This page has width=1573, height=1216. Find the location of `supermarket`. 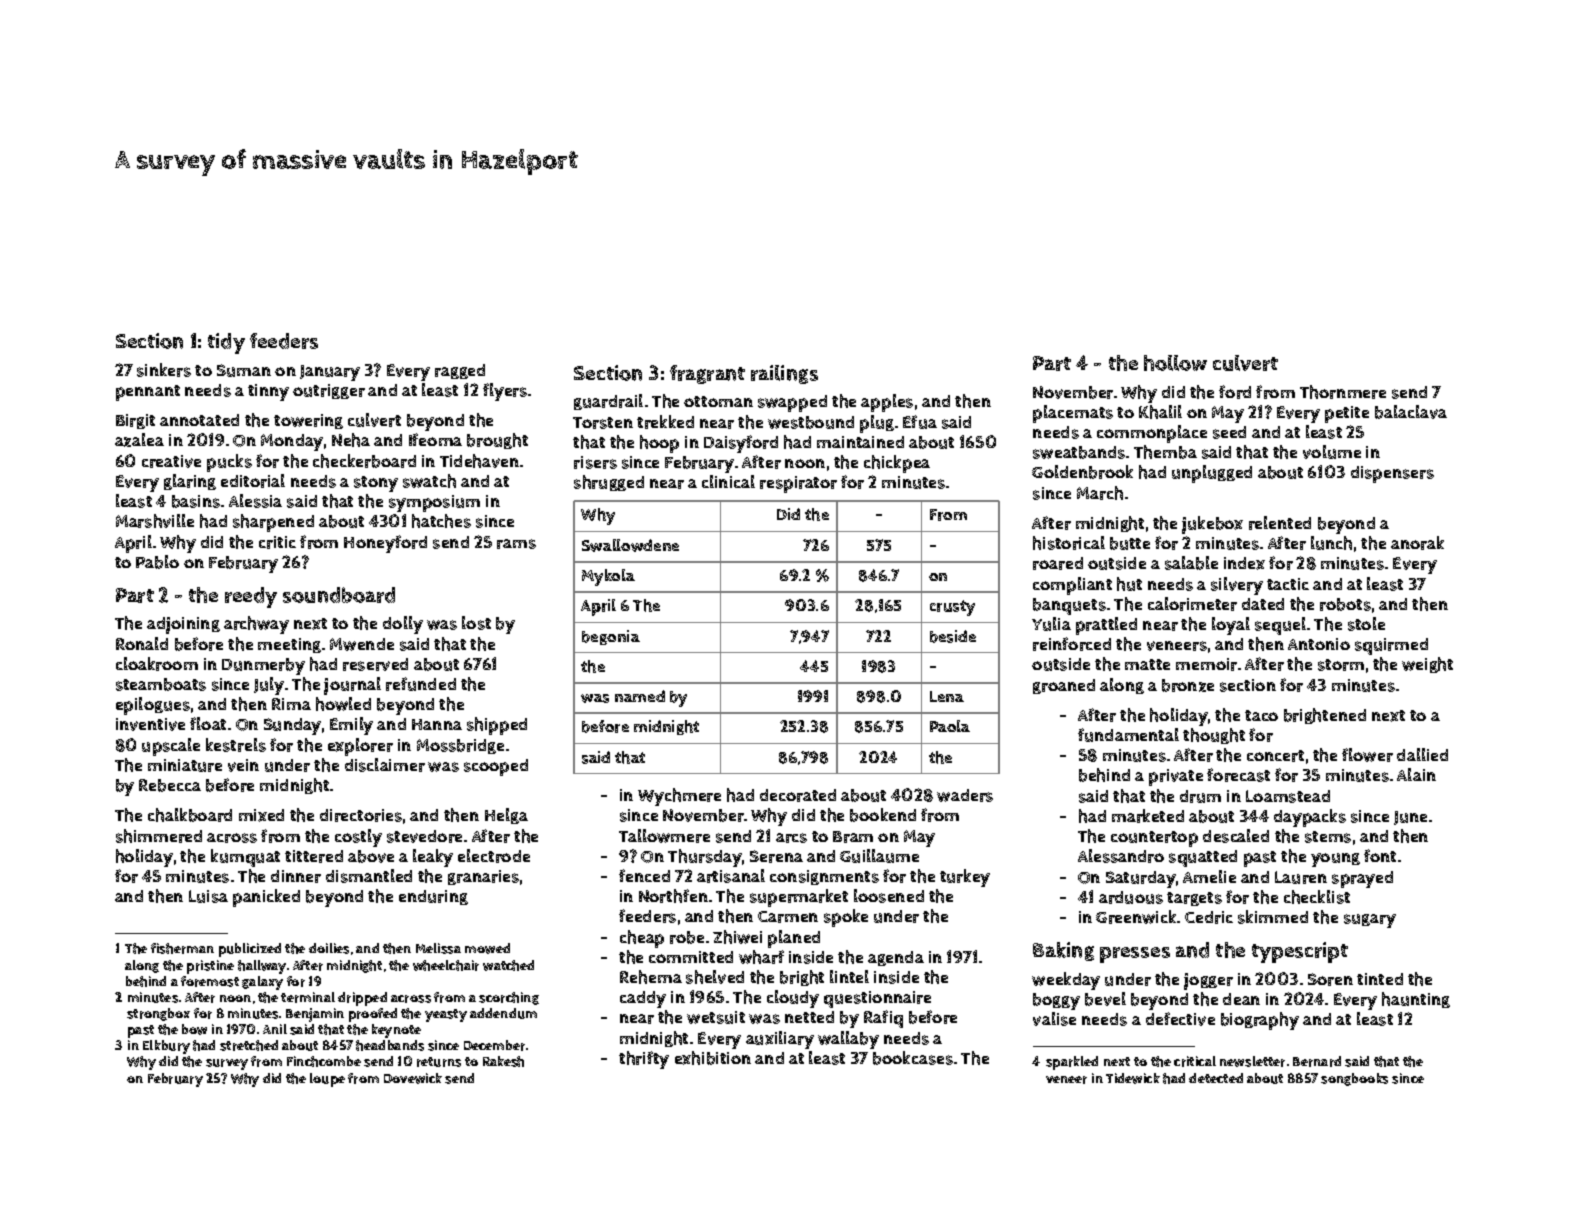

supermarket is located at coordinates (799, 898).
